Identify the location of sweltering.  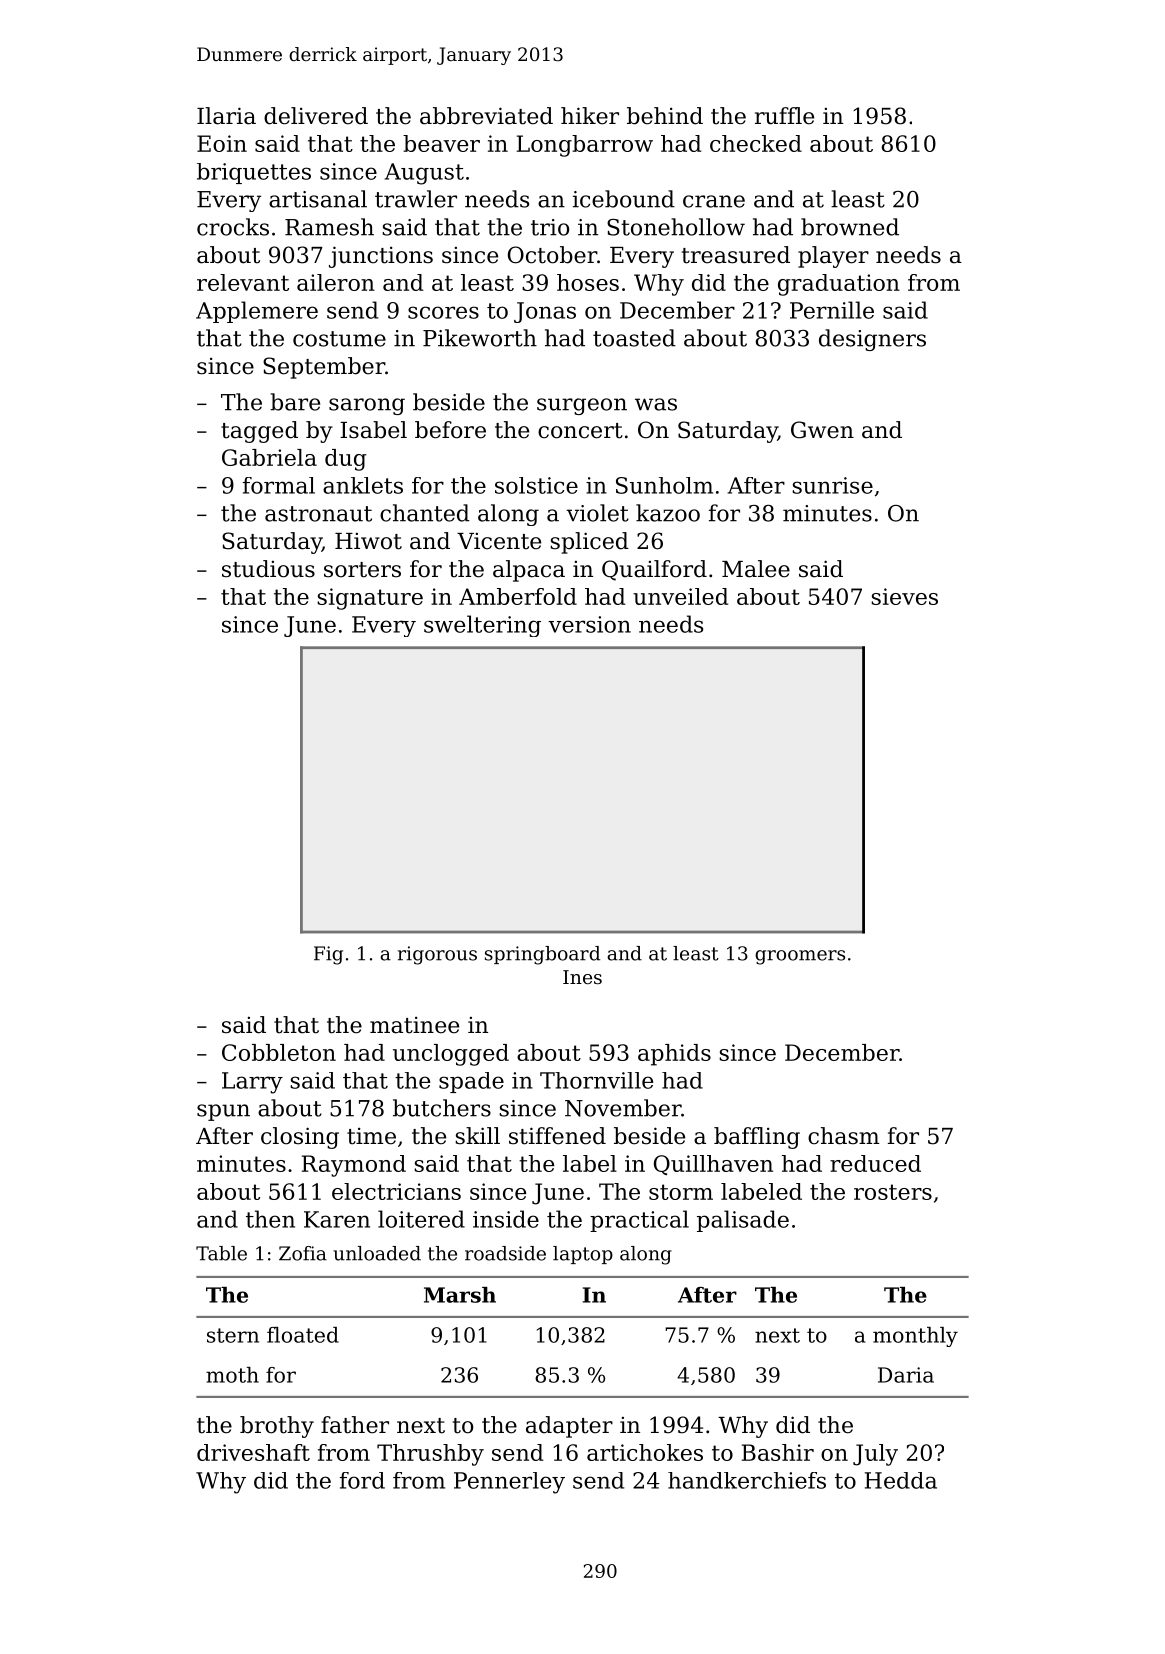
(482, 626).
